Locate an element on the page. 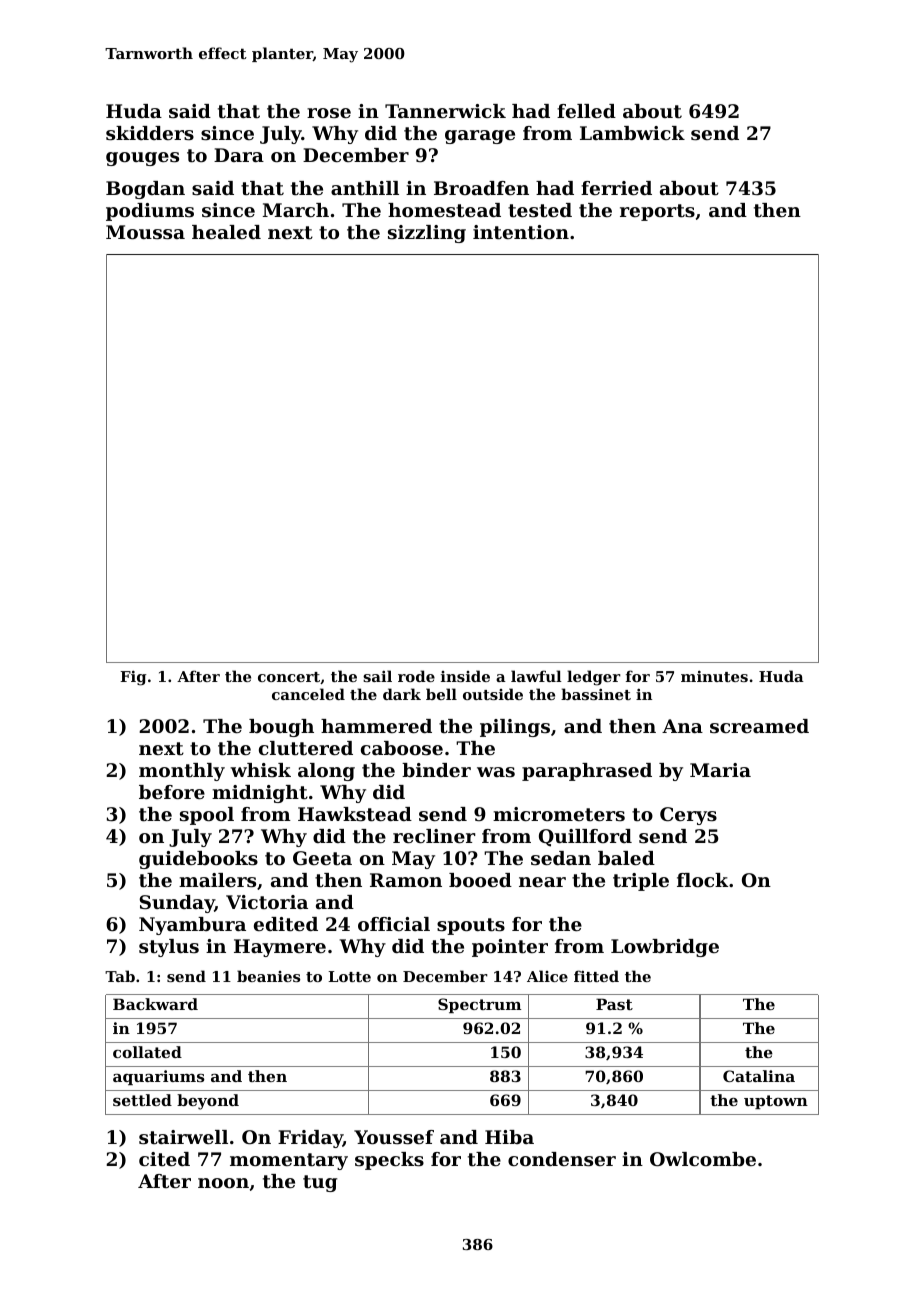 The width and height of the image is (924, 1308). rose is located at coordinates (329, 113).
